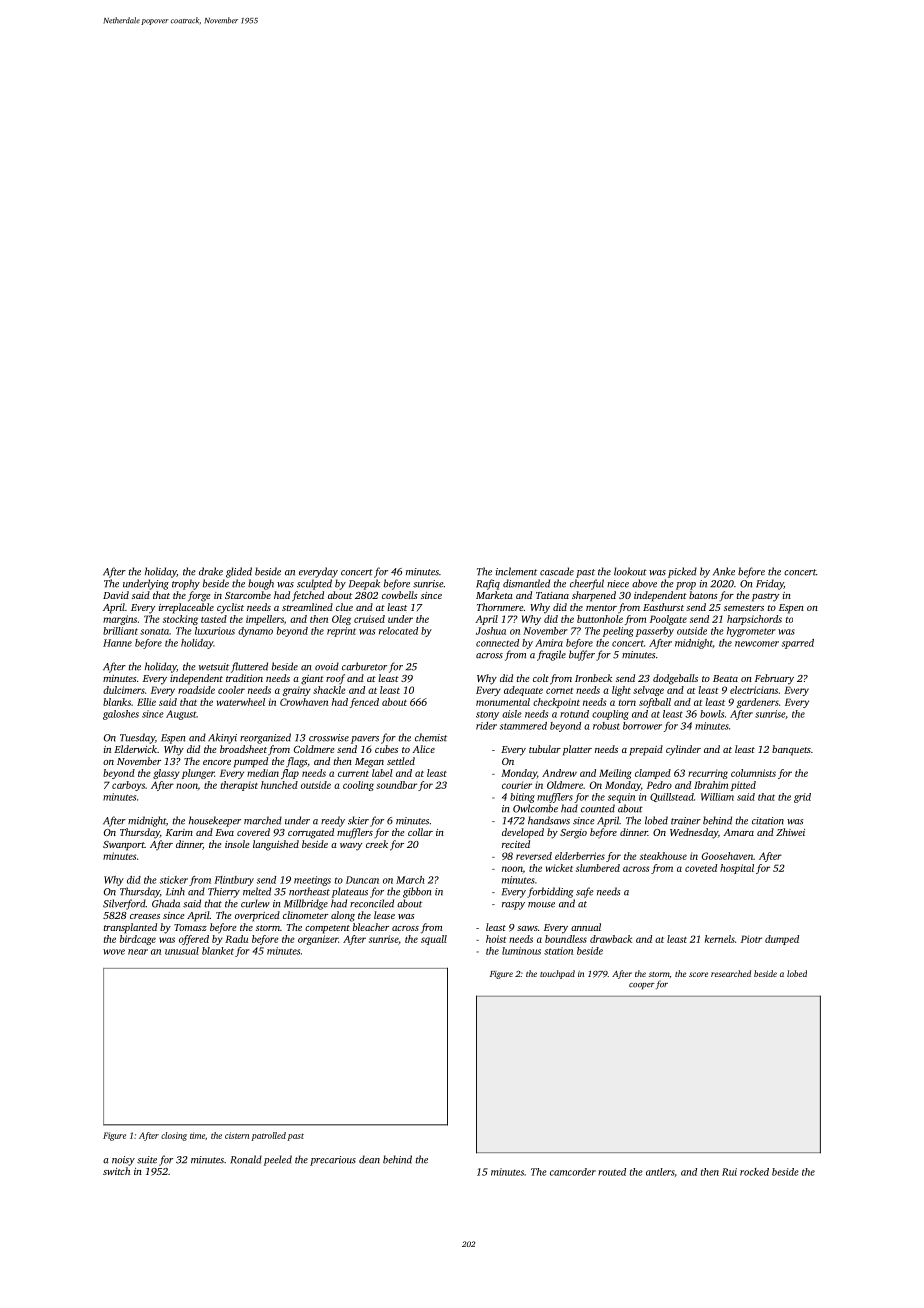 This image has height=1308, width=924. I want to click on camcorder, so click(573, 1172).
